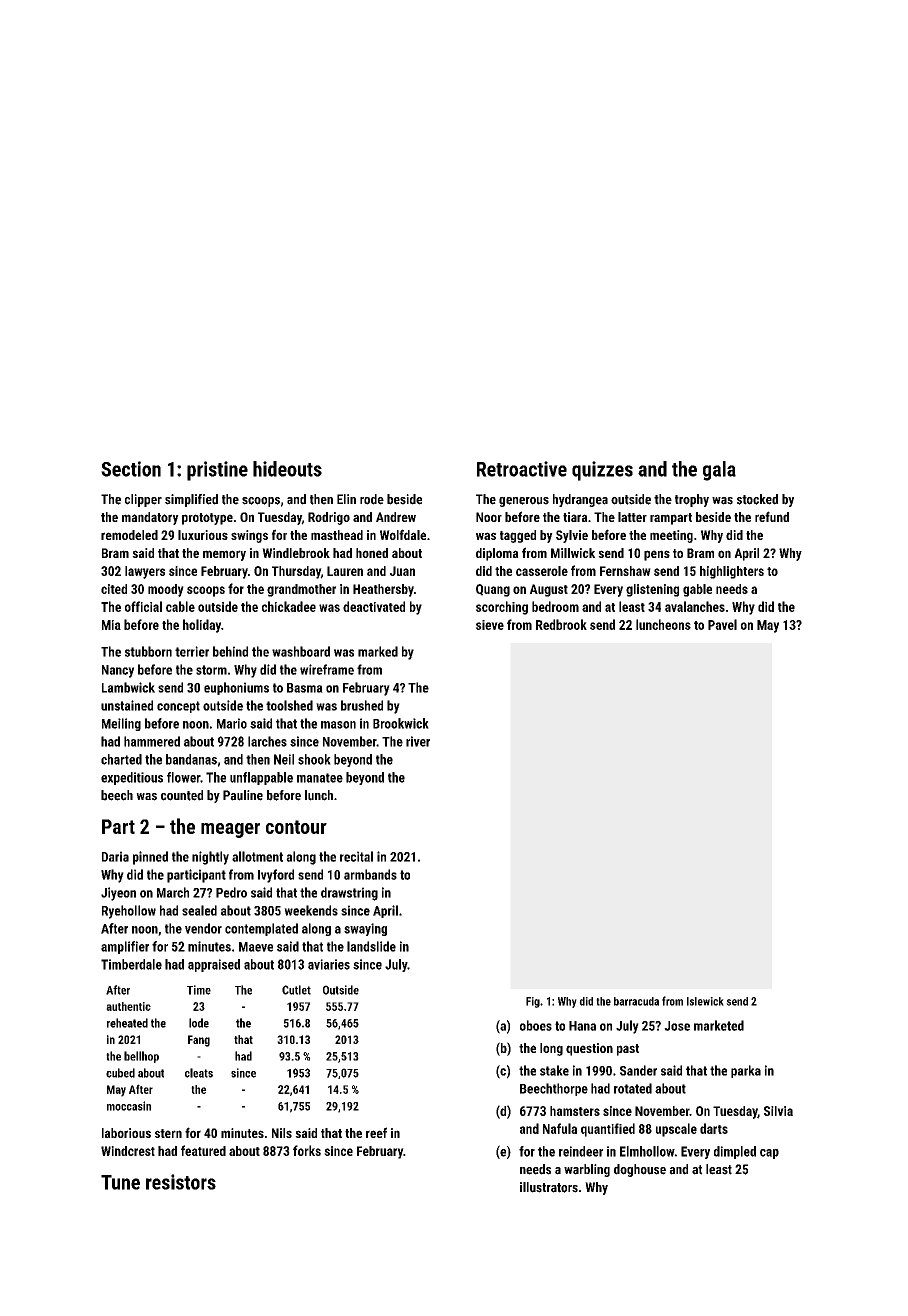 Image resolution: width=908 pixels, height=1316 pixels. Describe the element at coordinates (199, 910) in the screenshot. I see `sealed` at that location.
